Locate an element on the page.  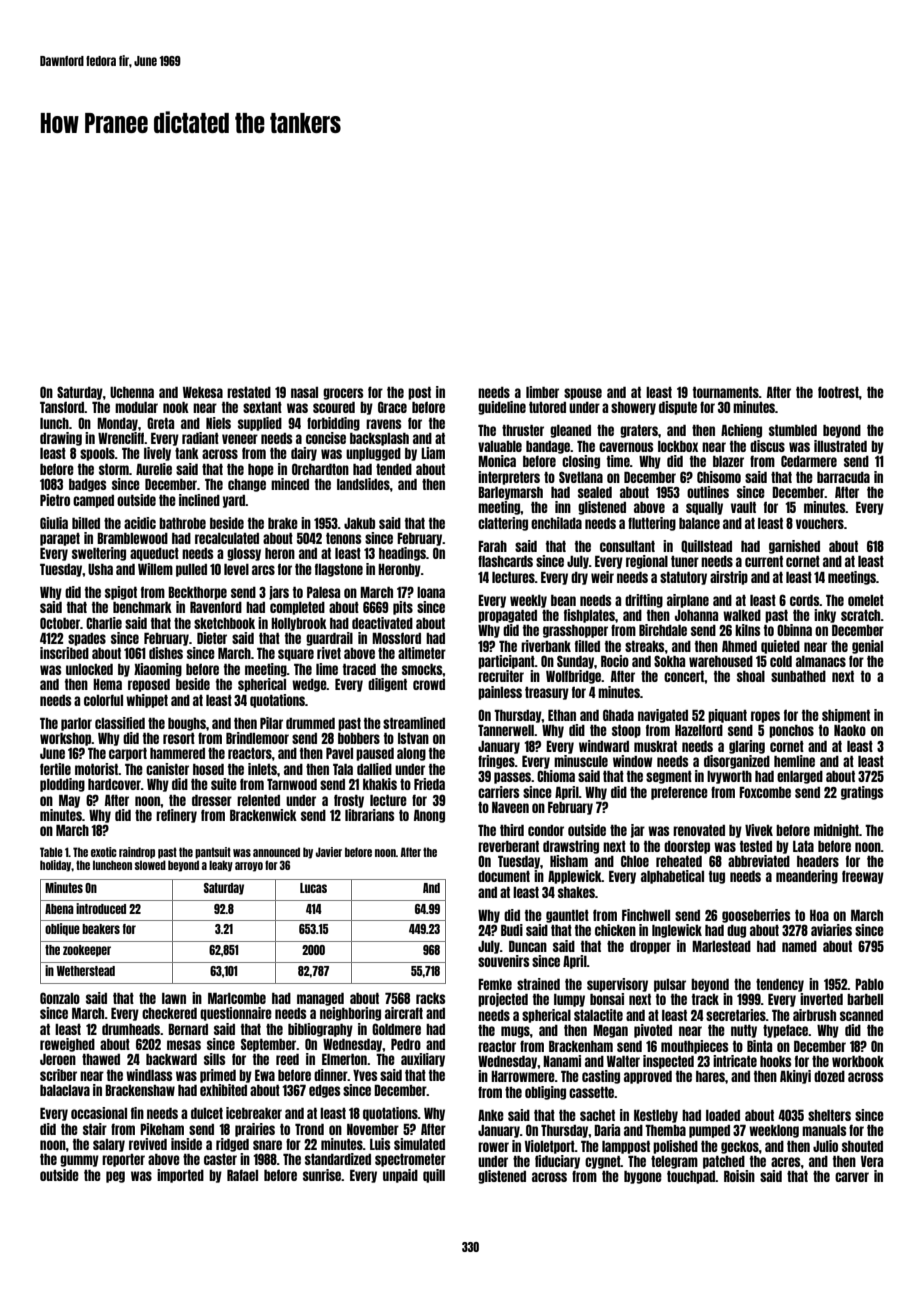
carver is located at coordinates (852, 1177).
